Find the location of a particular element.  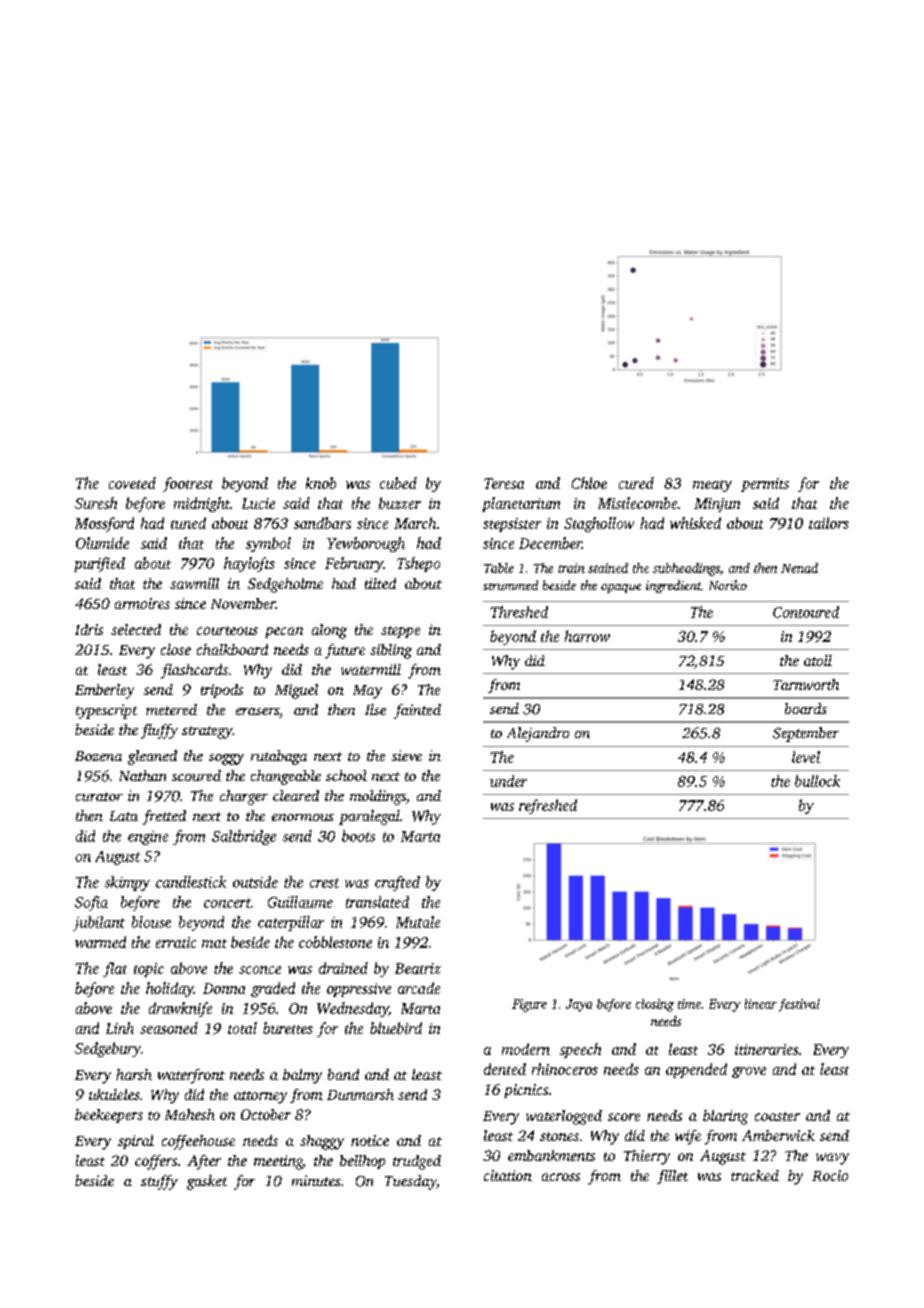

citation is located at coordinates (508, 1175).
